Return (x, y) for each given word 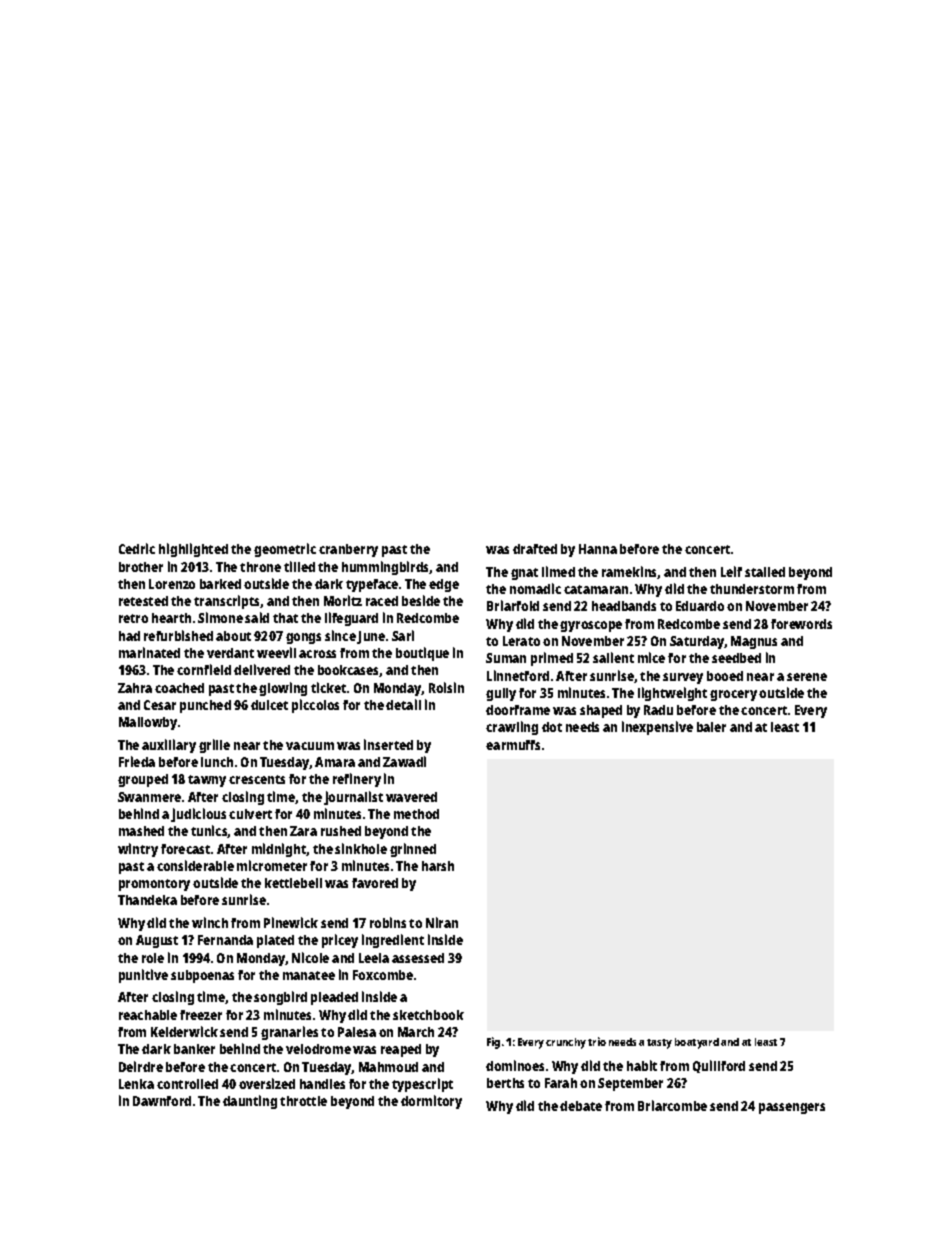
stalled (765, 572)
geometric (285, 550)
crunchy (566, 1043)
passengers (792, 1108)
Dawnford (162, 1101)
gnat (524, 574)
